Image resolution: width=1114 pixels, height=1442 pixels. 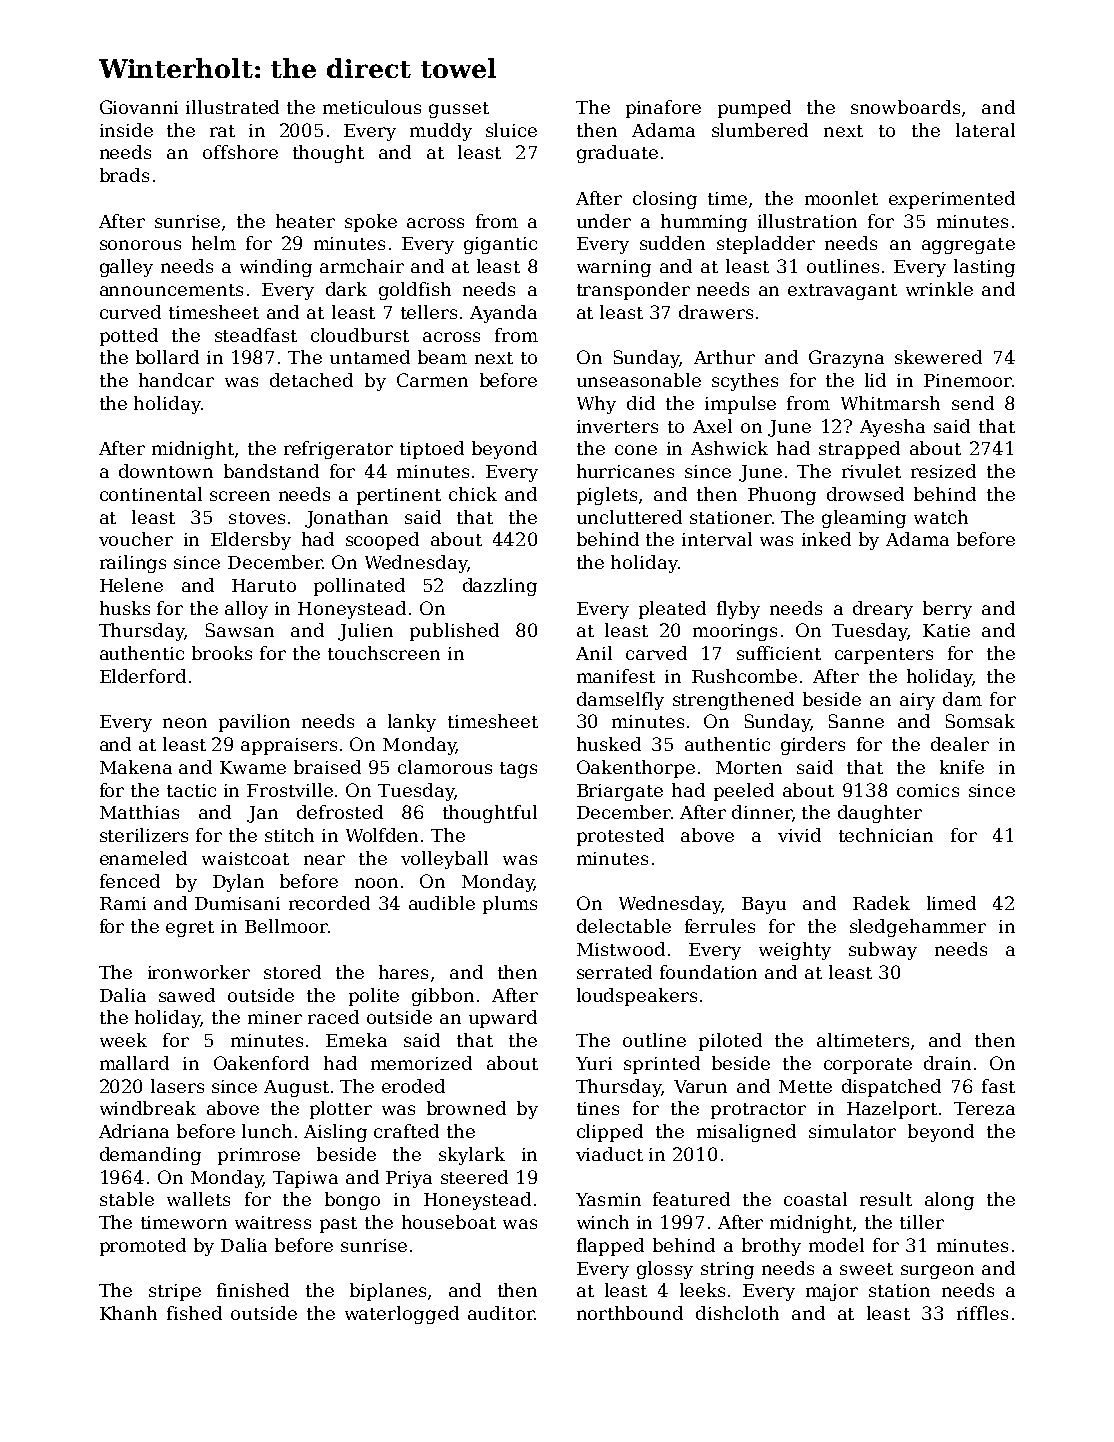 I want to click on Katie, so click(x=946, y=630).
